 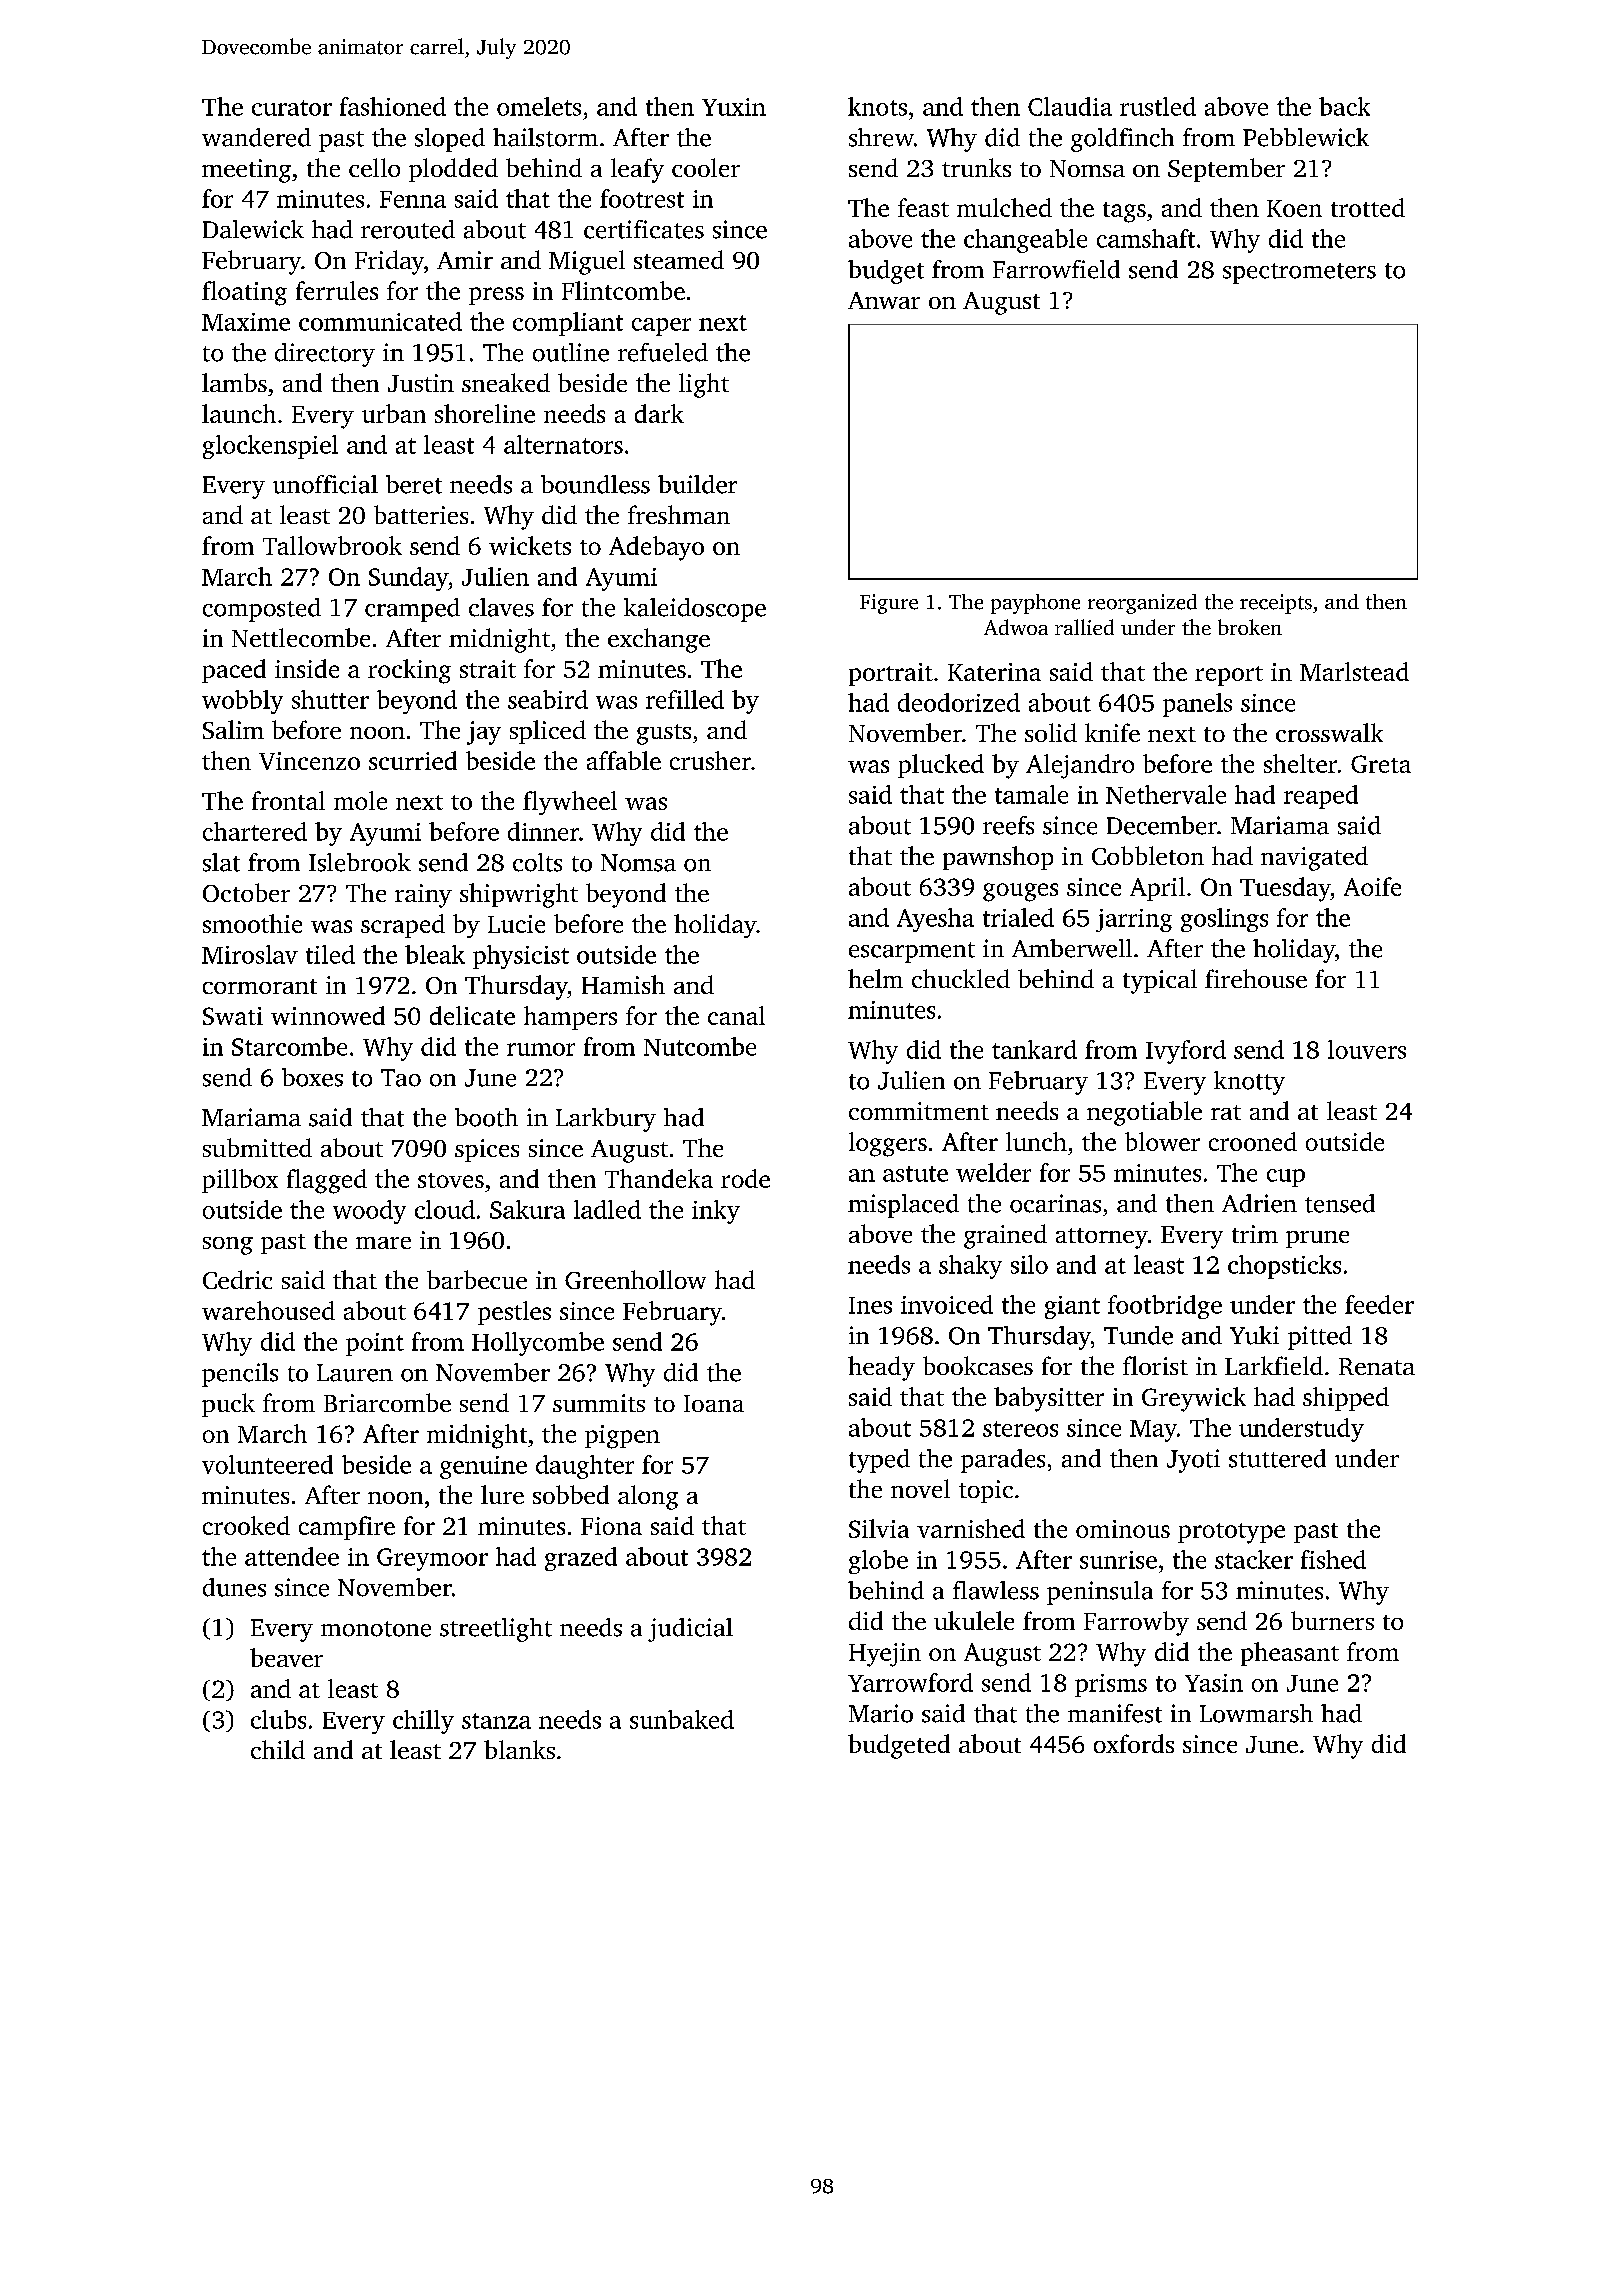 What do you see at coordinates (659, 640) in the page?
I see `exchange` at bounding box center [659, 640].
